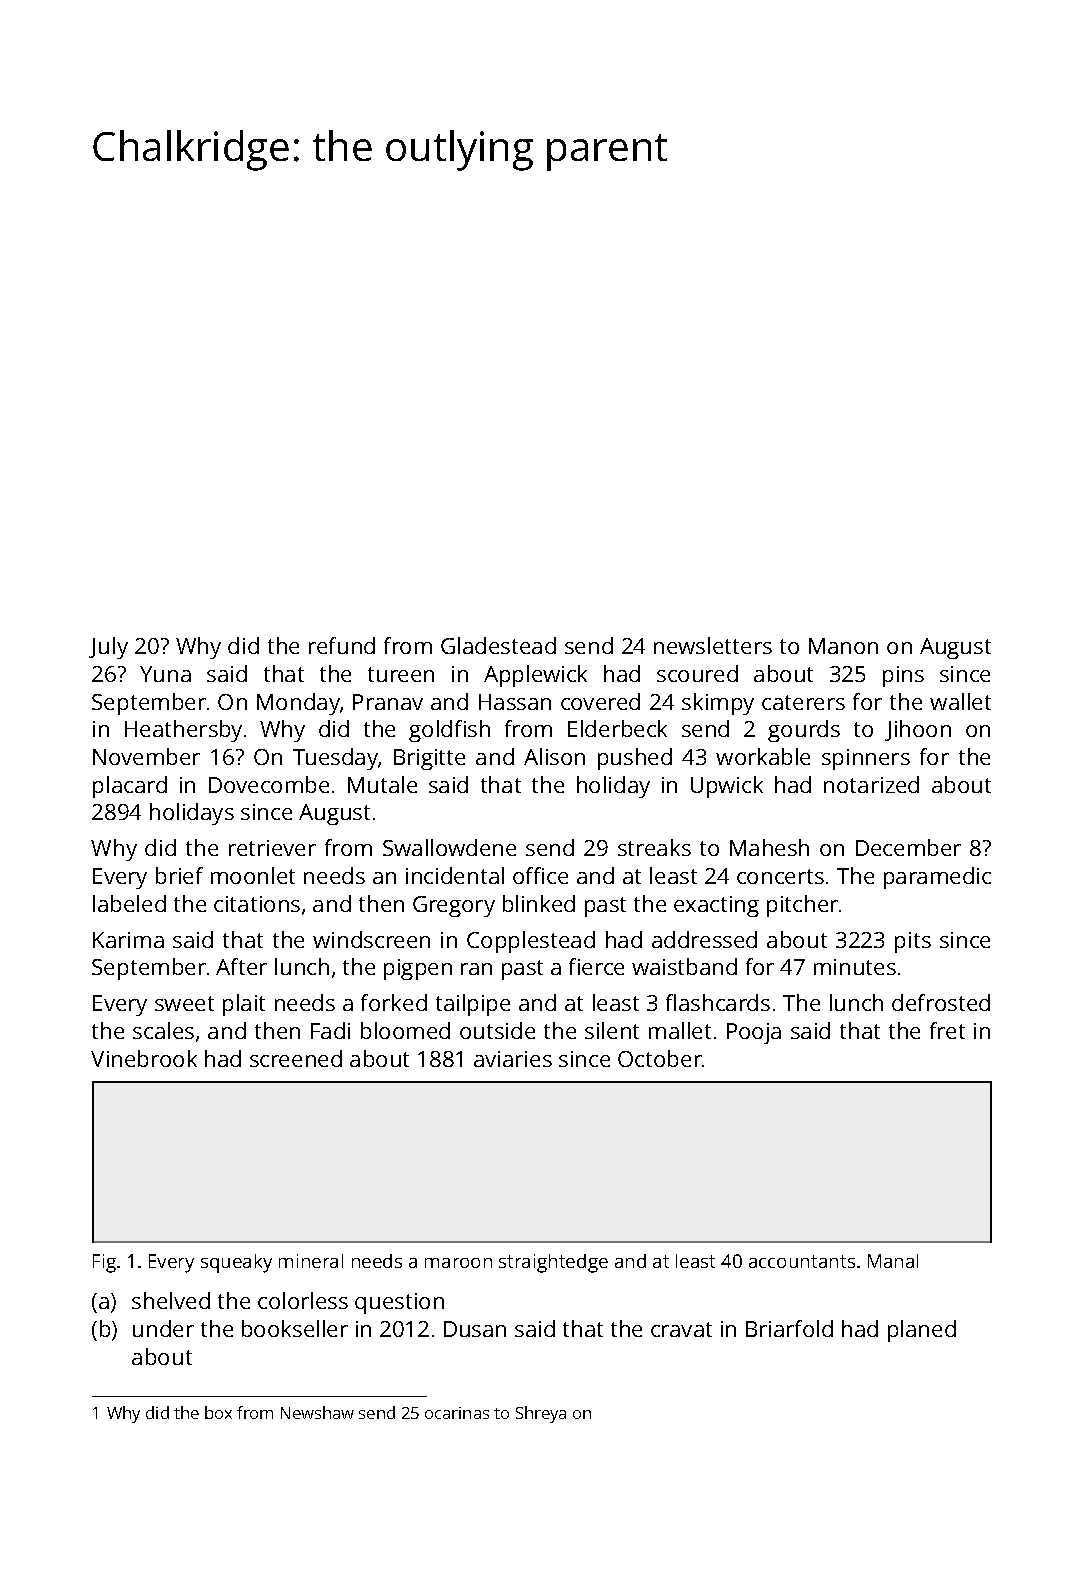 This image has width=1084, height=1570. What do you see at coordinates (718, 1002) in the image?
I see `flashcards` at bounding box center [718, 1002].
